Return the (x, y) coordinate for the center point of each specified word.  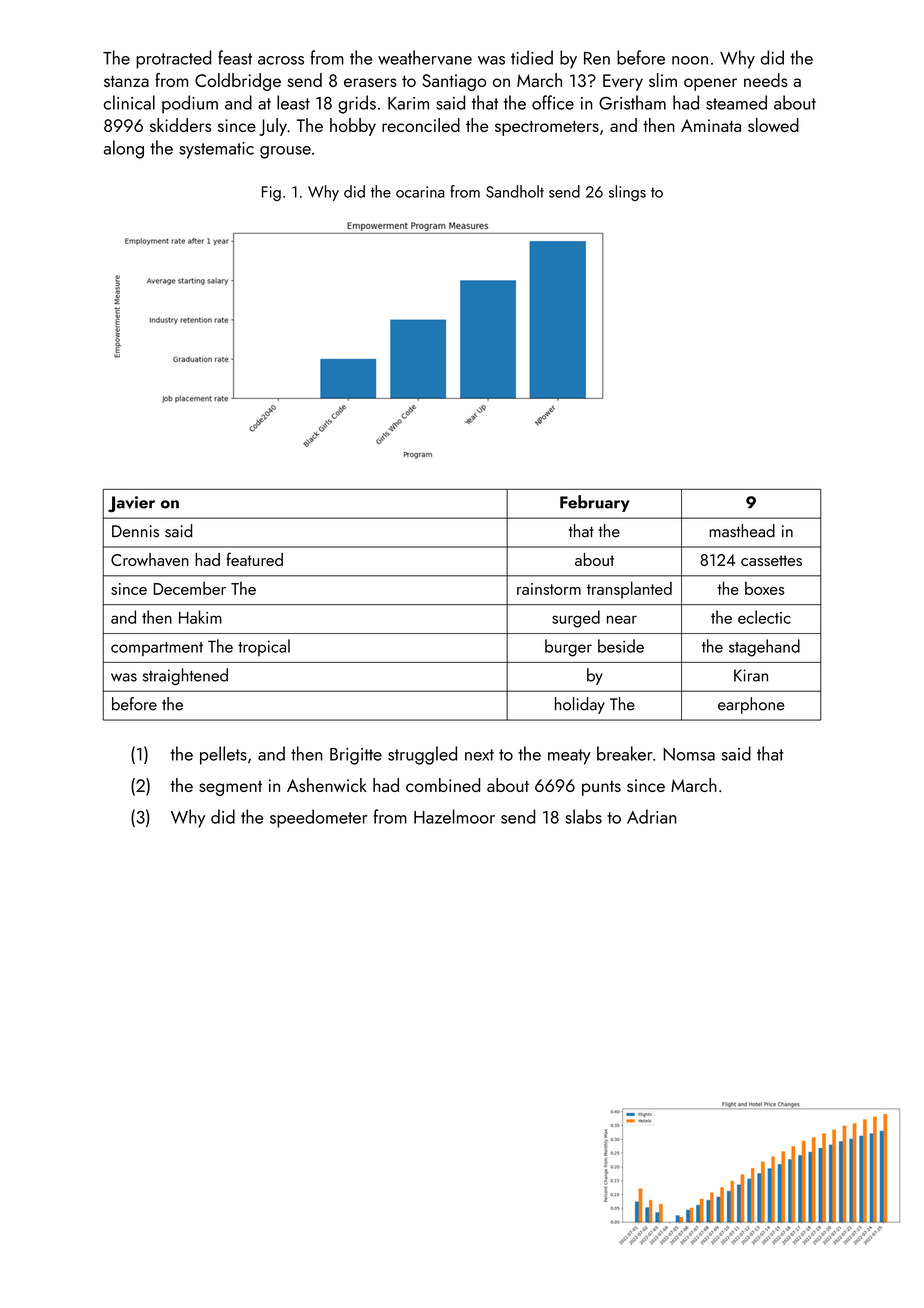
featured (254, 559)
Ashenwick (327, 785)
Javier (131, 504)
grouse (285, 152)
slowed (773, 125)
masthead (742, 531)
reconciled (421, 125)
